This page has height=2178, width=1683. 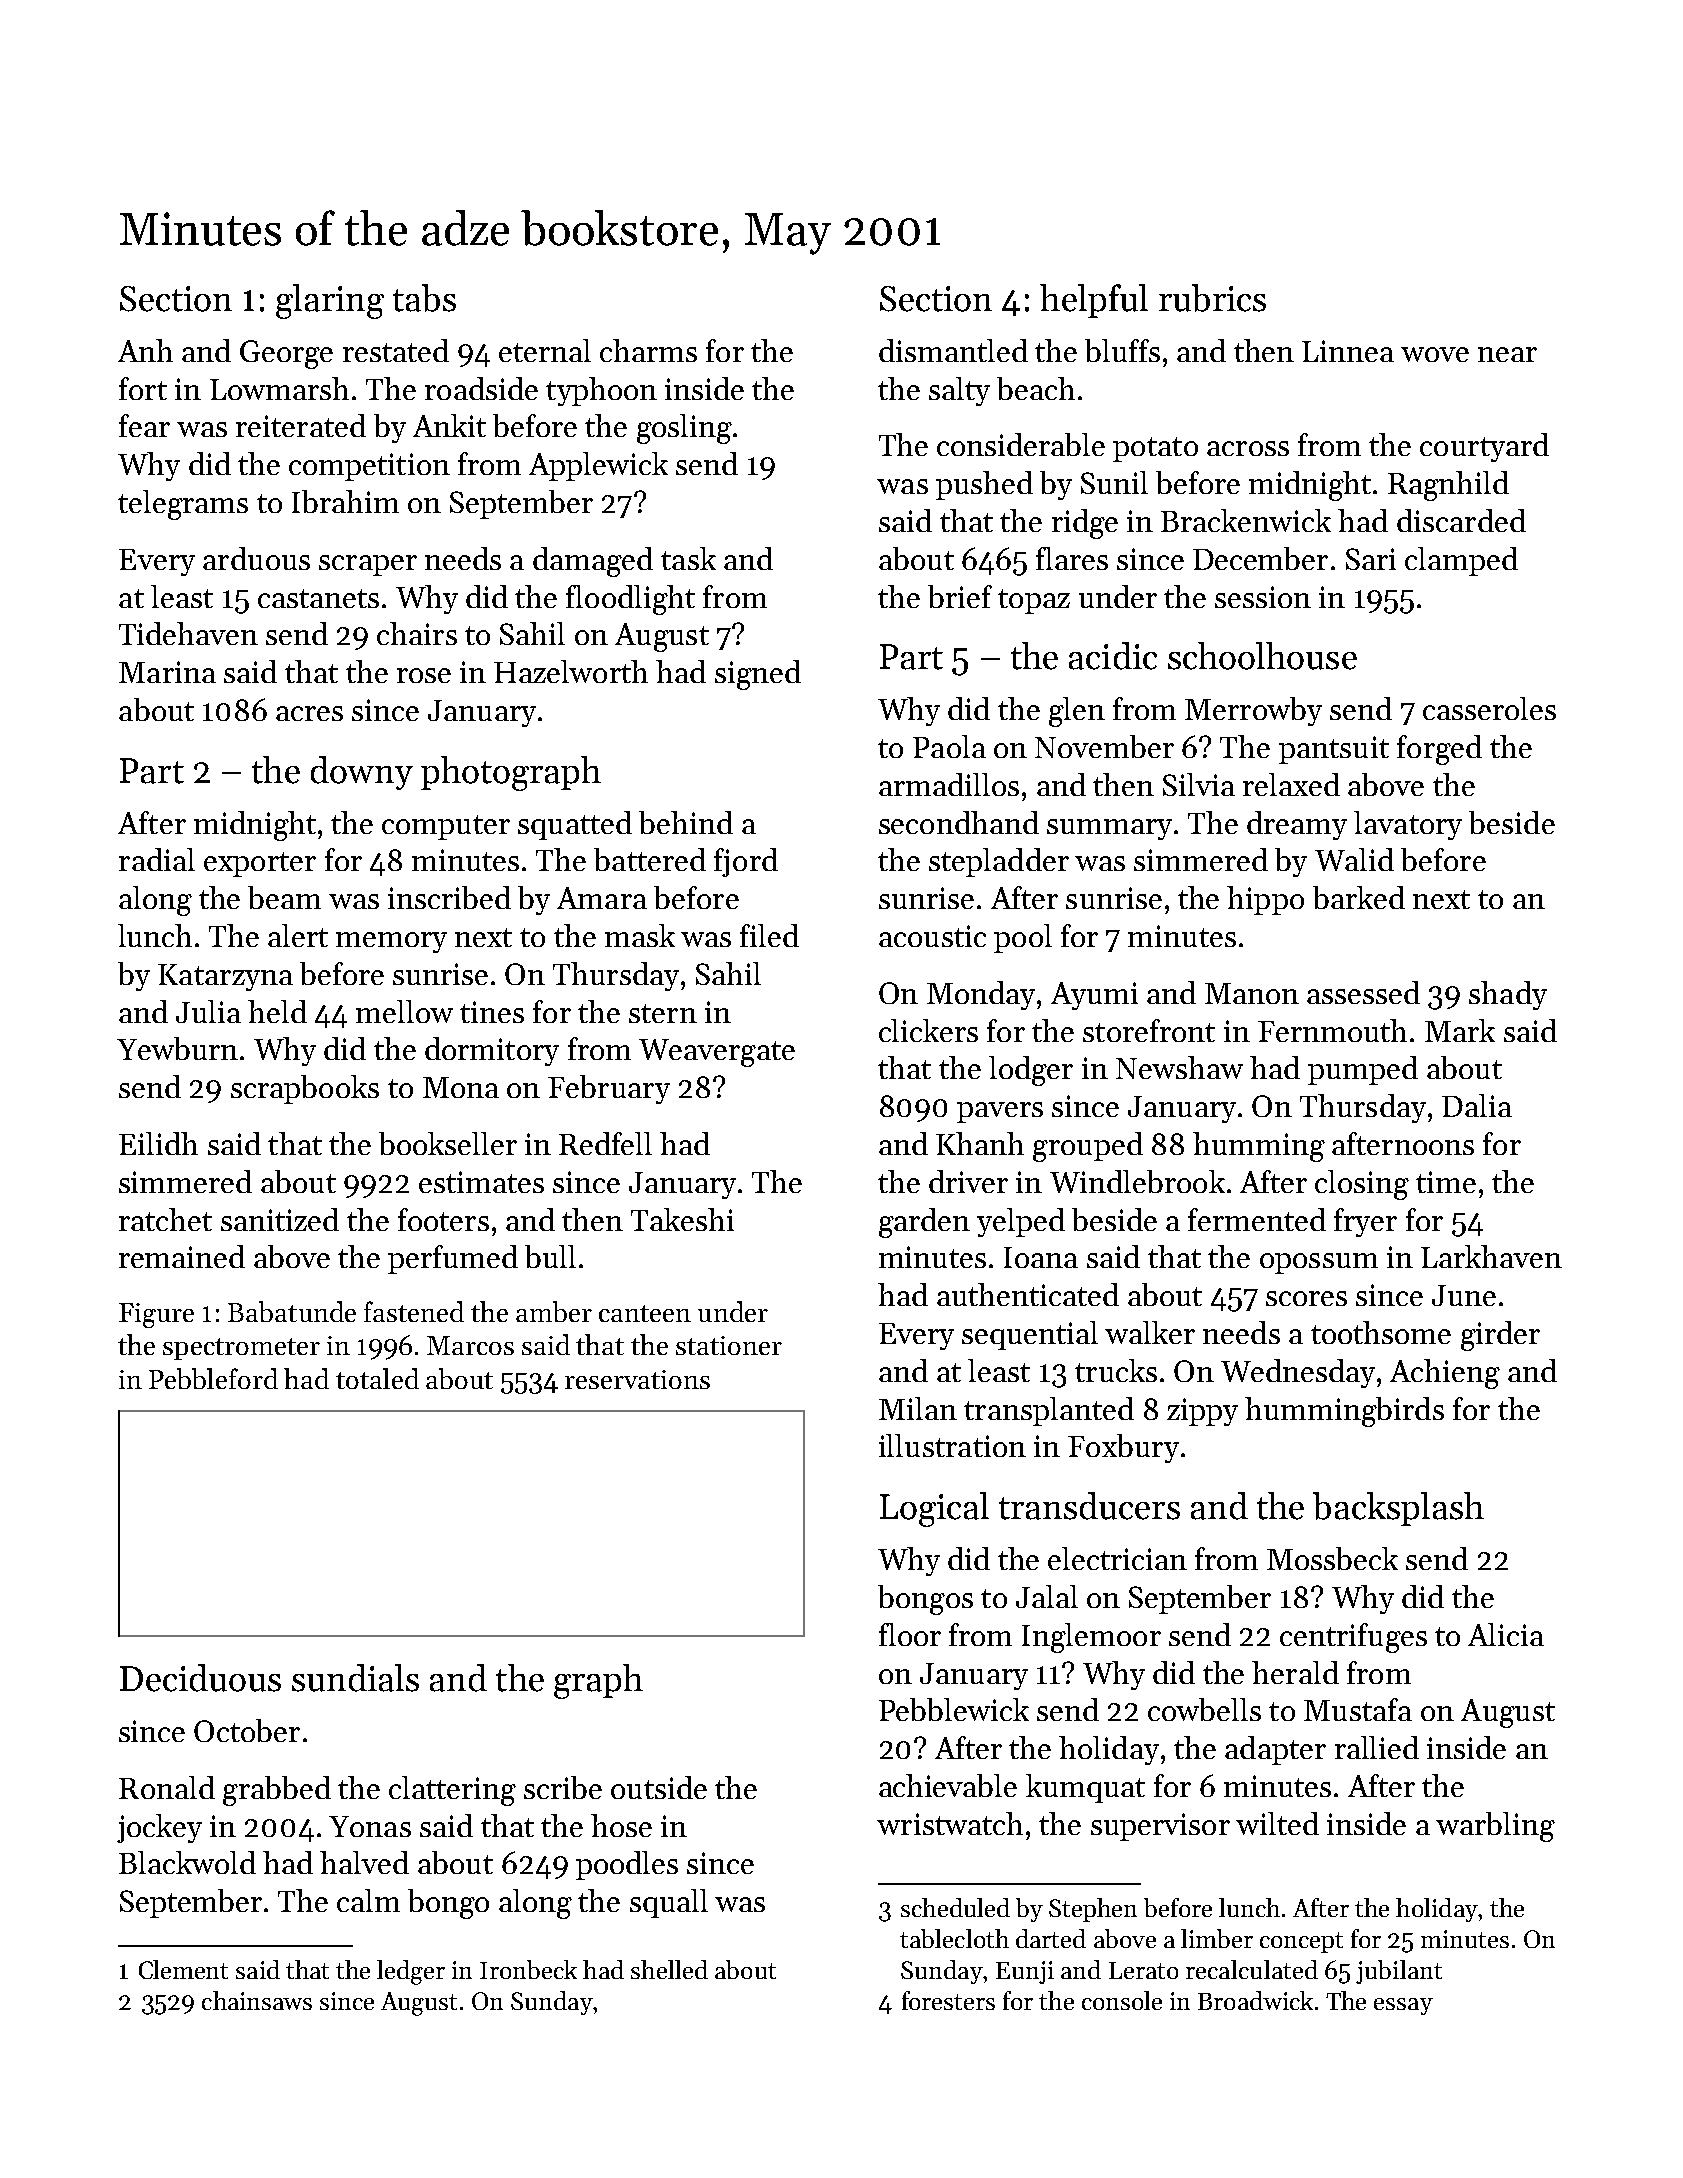 I want to click on February, so click(x=609, y=1089).
